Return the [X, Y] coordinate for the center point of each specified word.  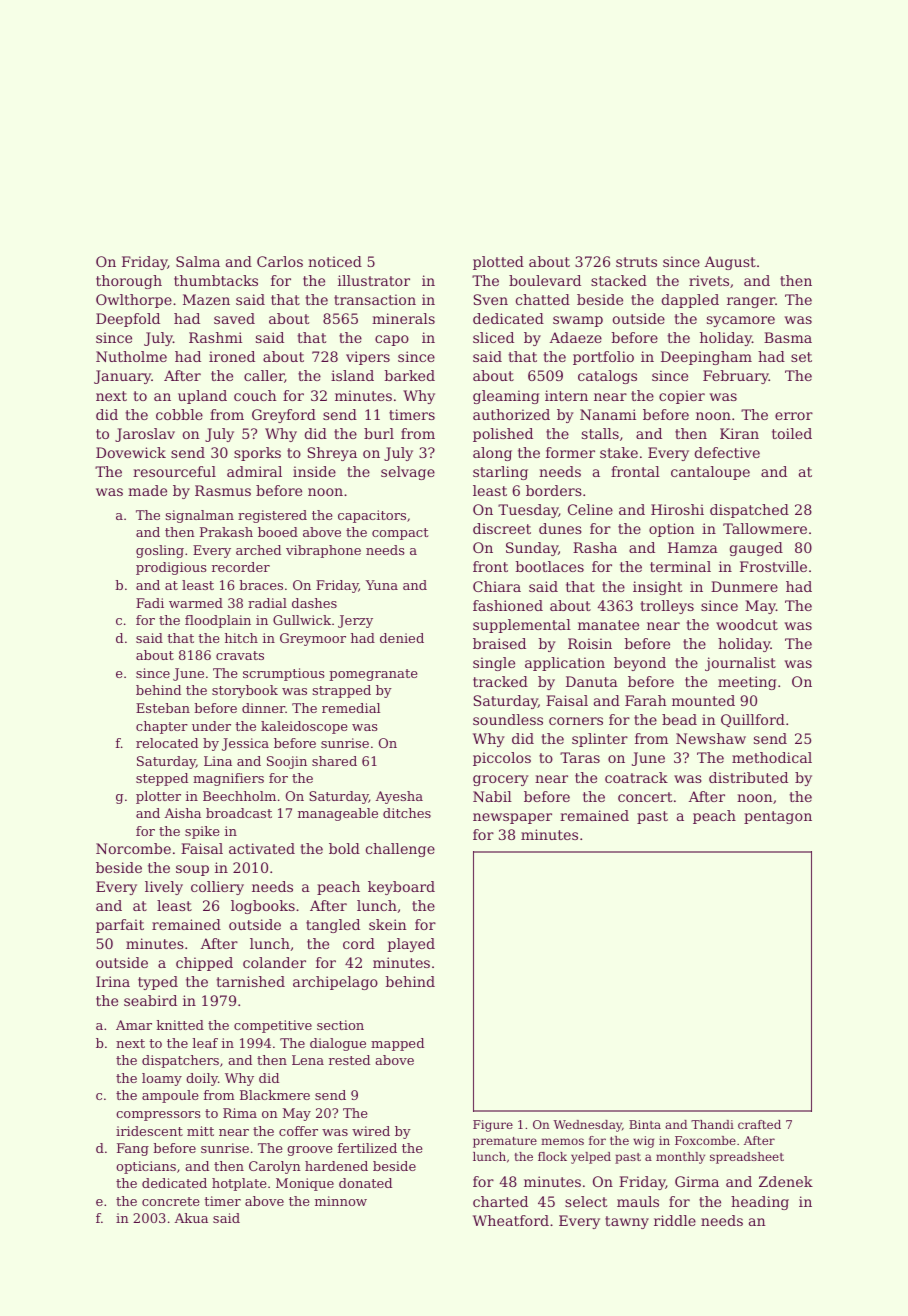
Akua [191, 1218]
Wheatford [511, 1220]
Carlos [280, 261]
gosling [160, 551]
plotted [498, 263]
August [730, 263]
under [211, 726]
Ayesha [399, 797]
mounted [703, 700]
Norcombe [133, 848]
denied [402, 638]
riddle [675, 1220]
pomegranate [373, 675]
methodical [772, 757]
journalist [740, 664]
